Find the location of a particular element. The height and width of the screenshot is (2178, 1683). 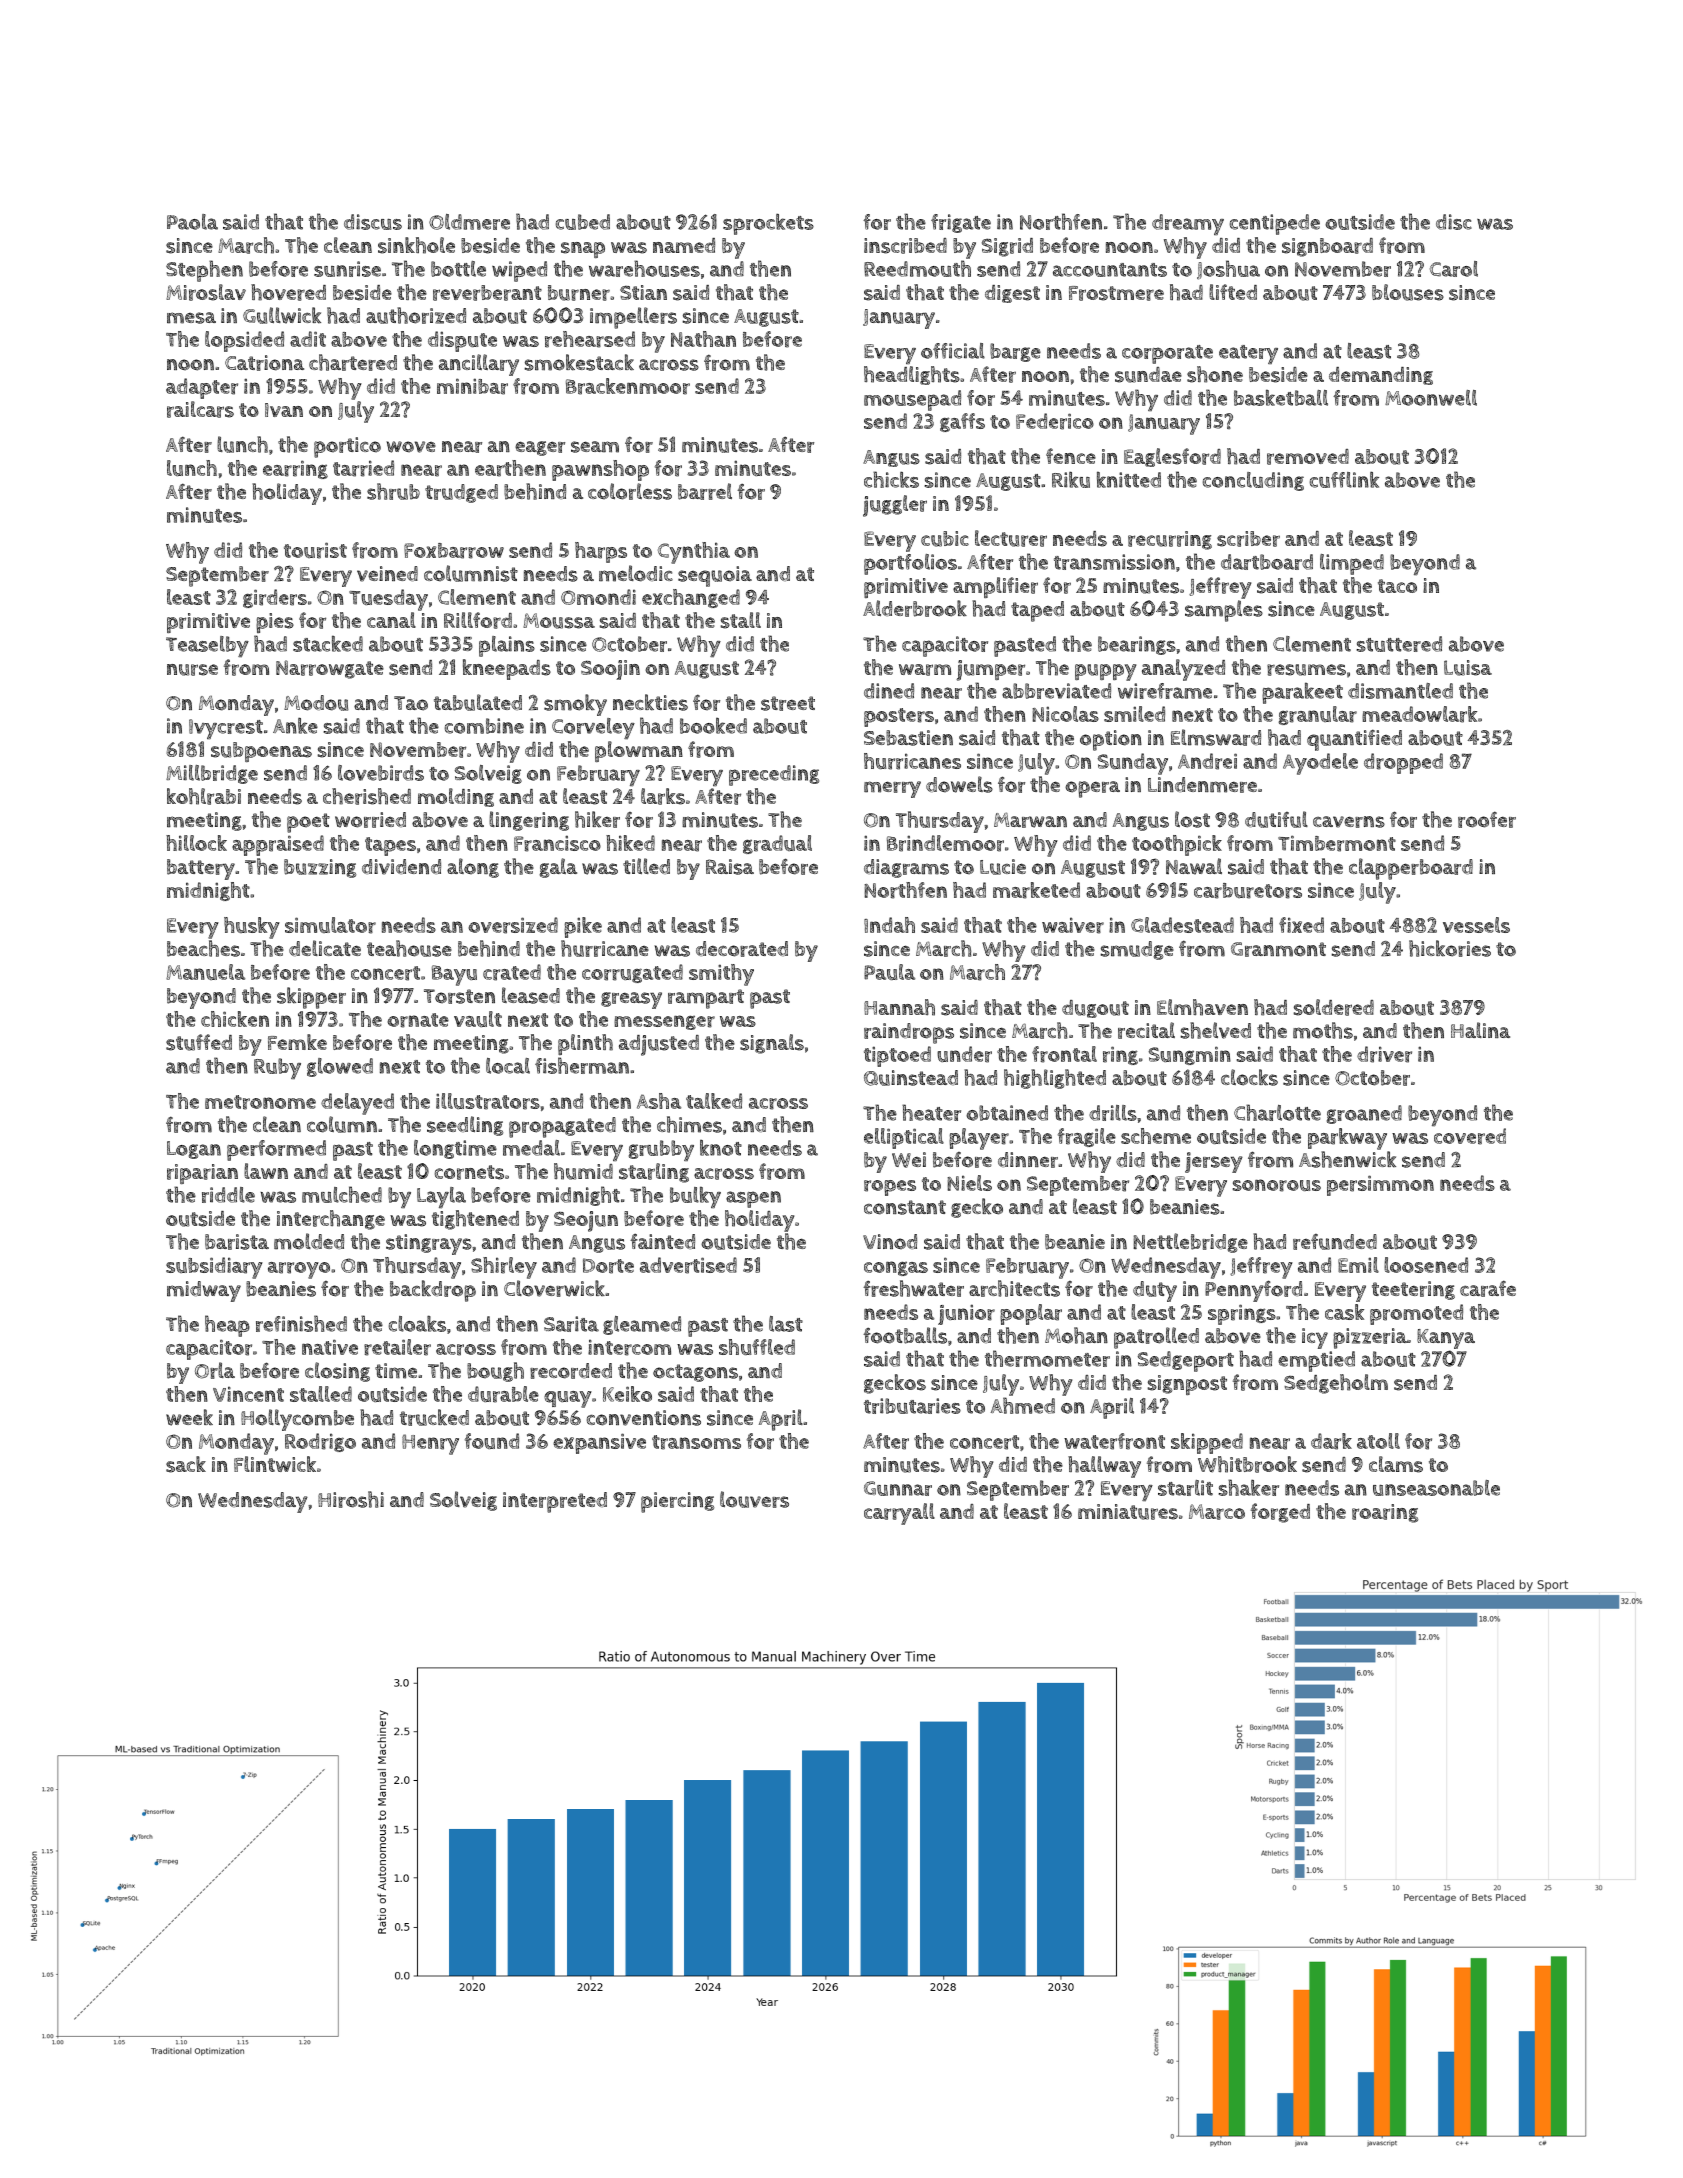

Ashenwick is located at coordinates (1347, 1159).
